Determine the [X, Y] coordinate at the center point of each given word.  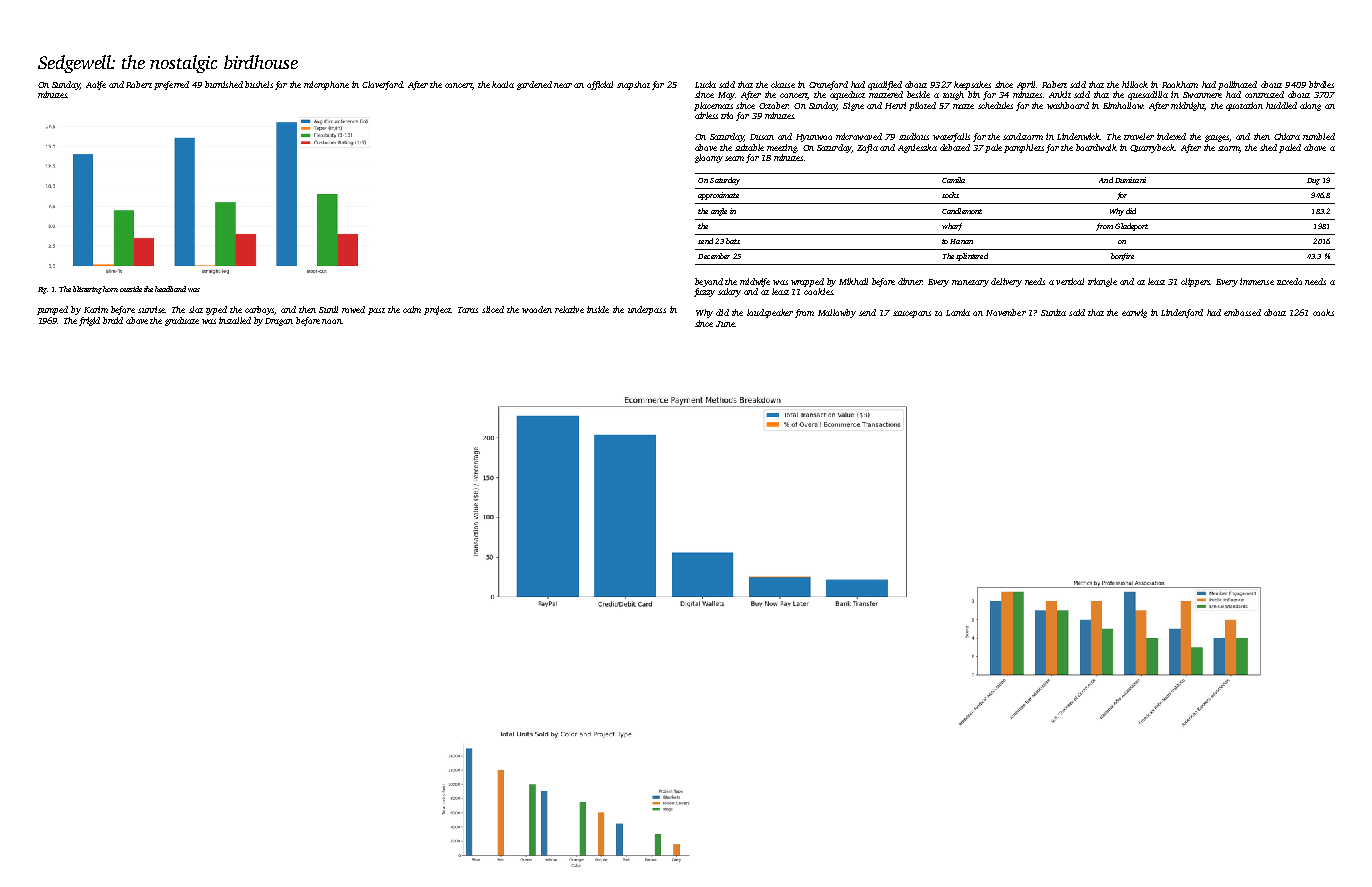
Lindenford [1182, 313]
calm [412, 309]
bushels [259, 84]
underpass [647, 310]
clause [783, 84]
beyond [709, 282]
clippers [1195, 282]
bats [733, 241]
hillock [1135, 84]
